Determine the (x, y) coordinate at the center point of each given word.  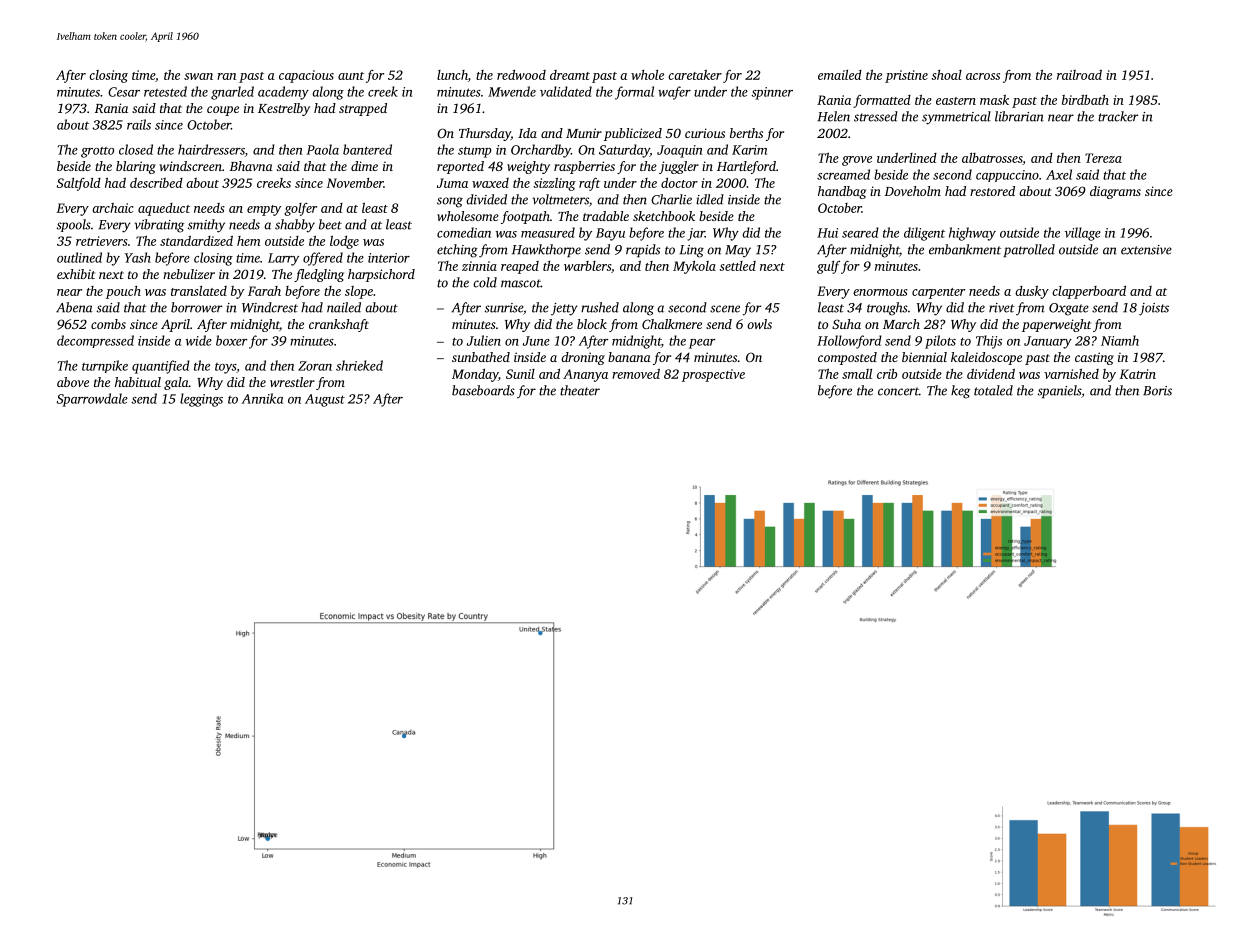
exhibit (76, 274)
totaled (993, 390)
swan (198, 76)
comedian (464, 232)
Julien (484, 340)
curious (705, 133)
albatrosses (992, 159)
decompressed (95, 341)
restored (992, 191)
